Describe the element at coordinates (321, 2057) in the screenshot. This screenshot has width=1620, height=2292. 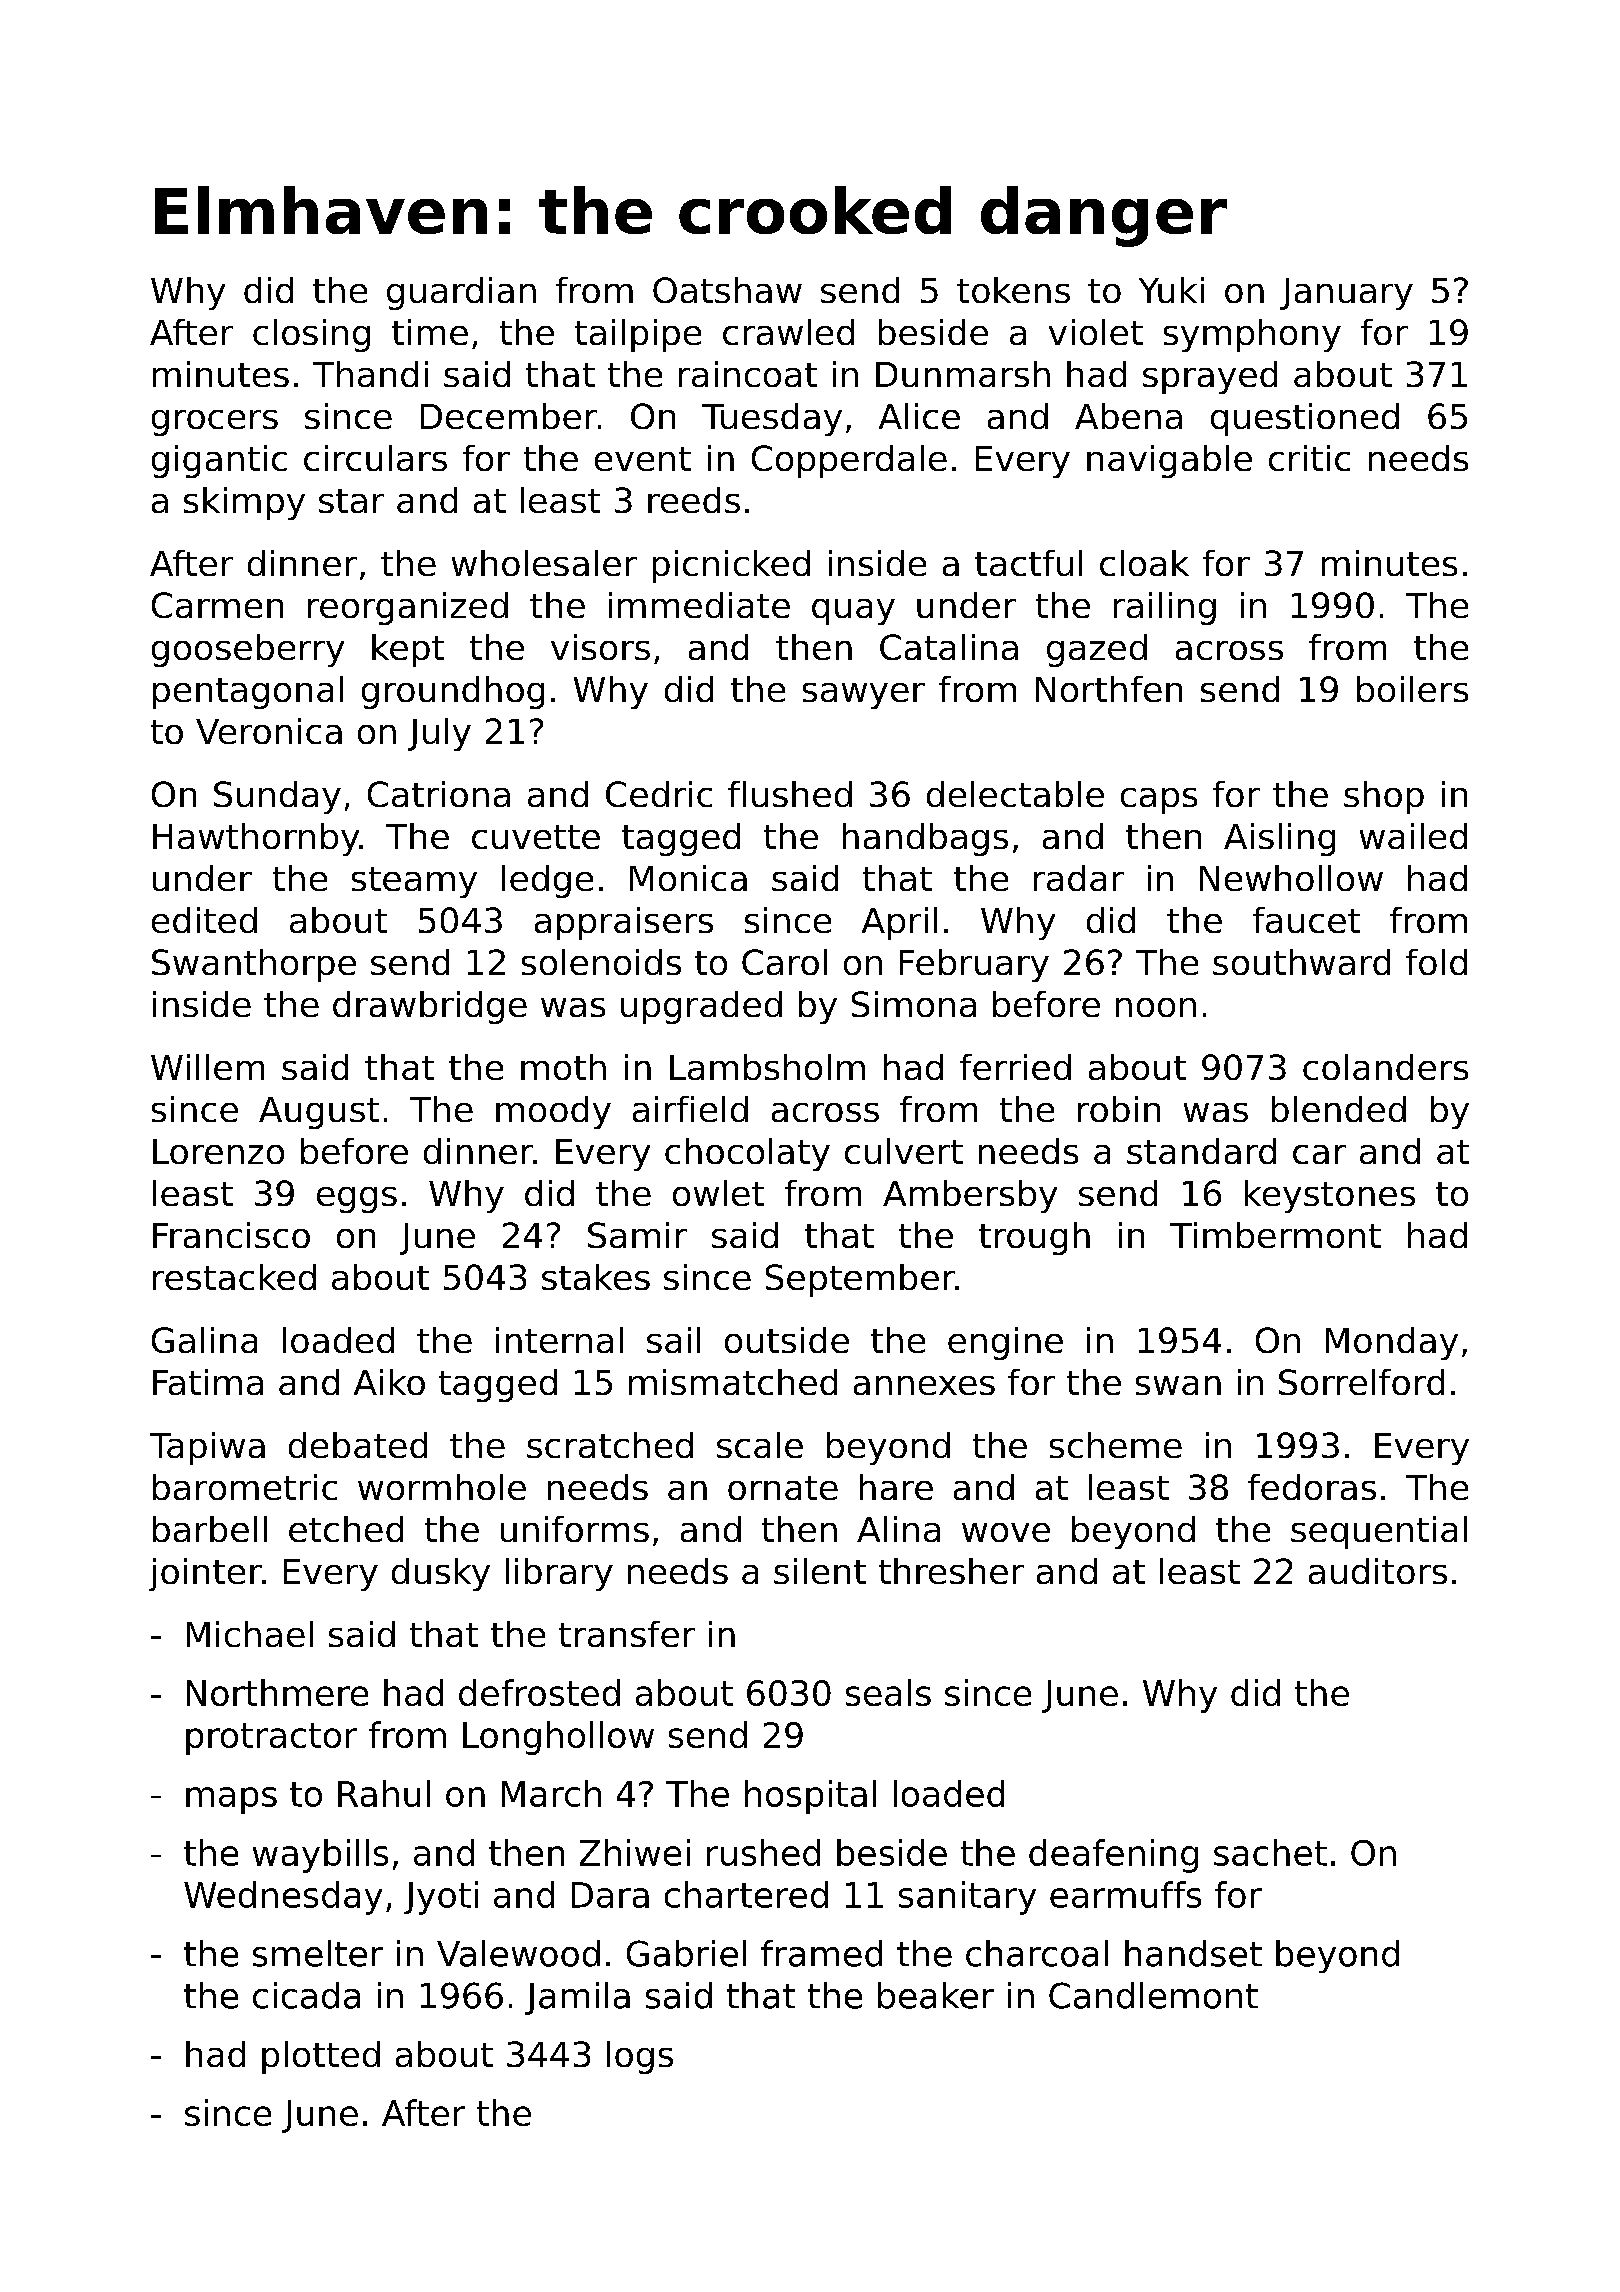
I see `plotted` at that location.
